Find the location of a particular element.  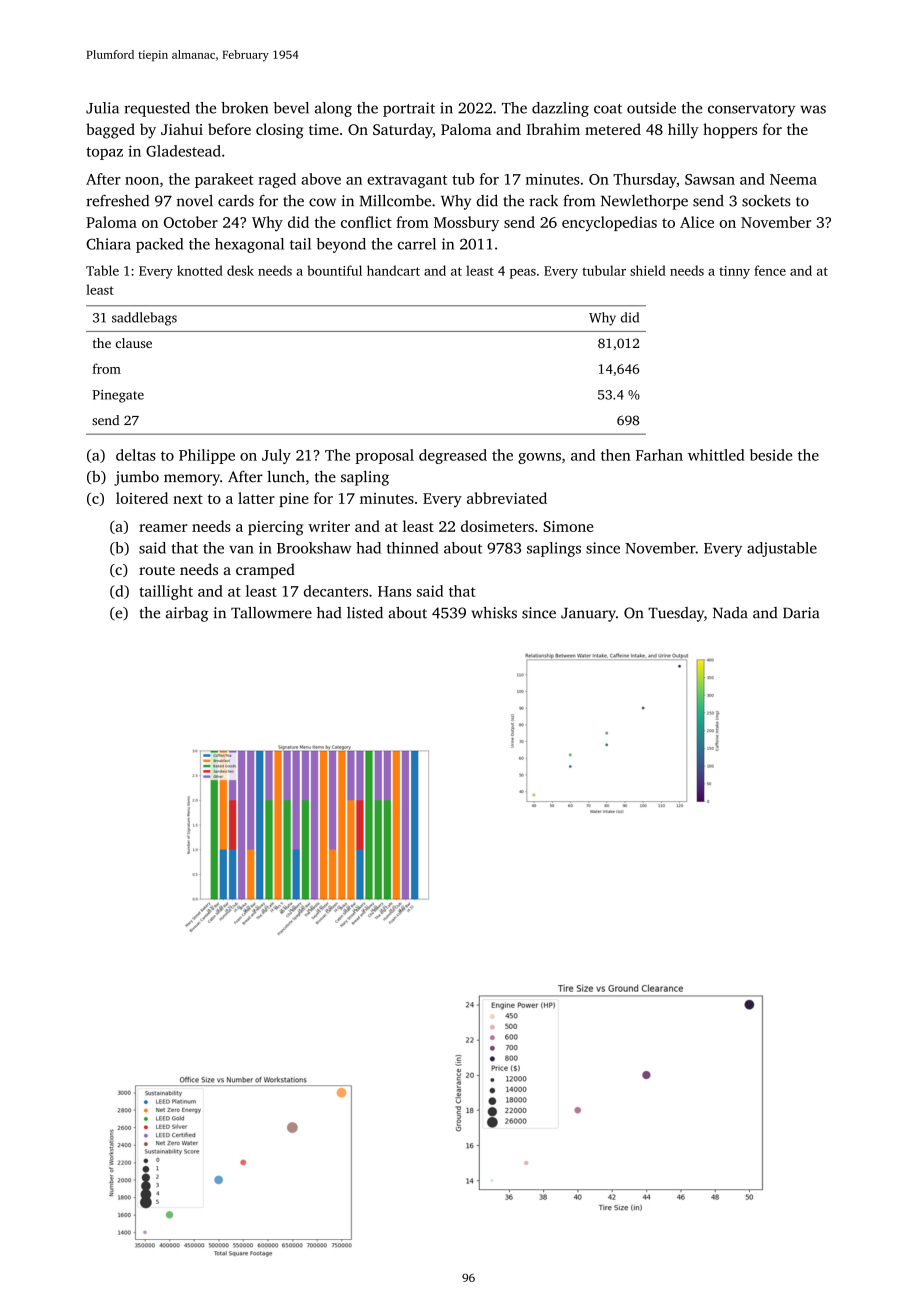

Ibrahim is located at coordinates (553, 129).
